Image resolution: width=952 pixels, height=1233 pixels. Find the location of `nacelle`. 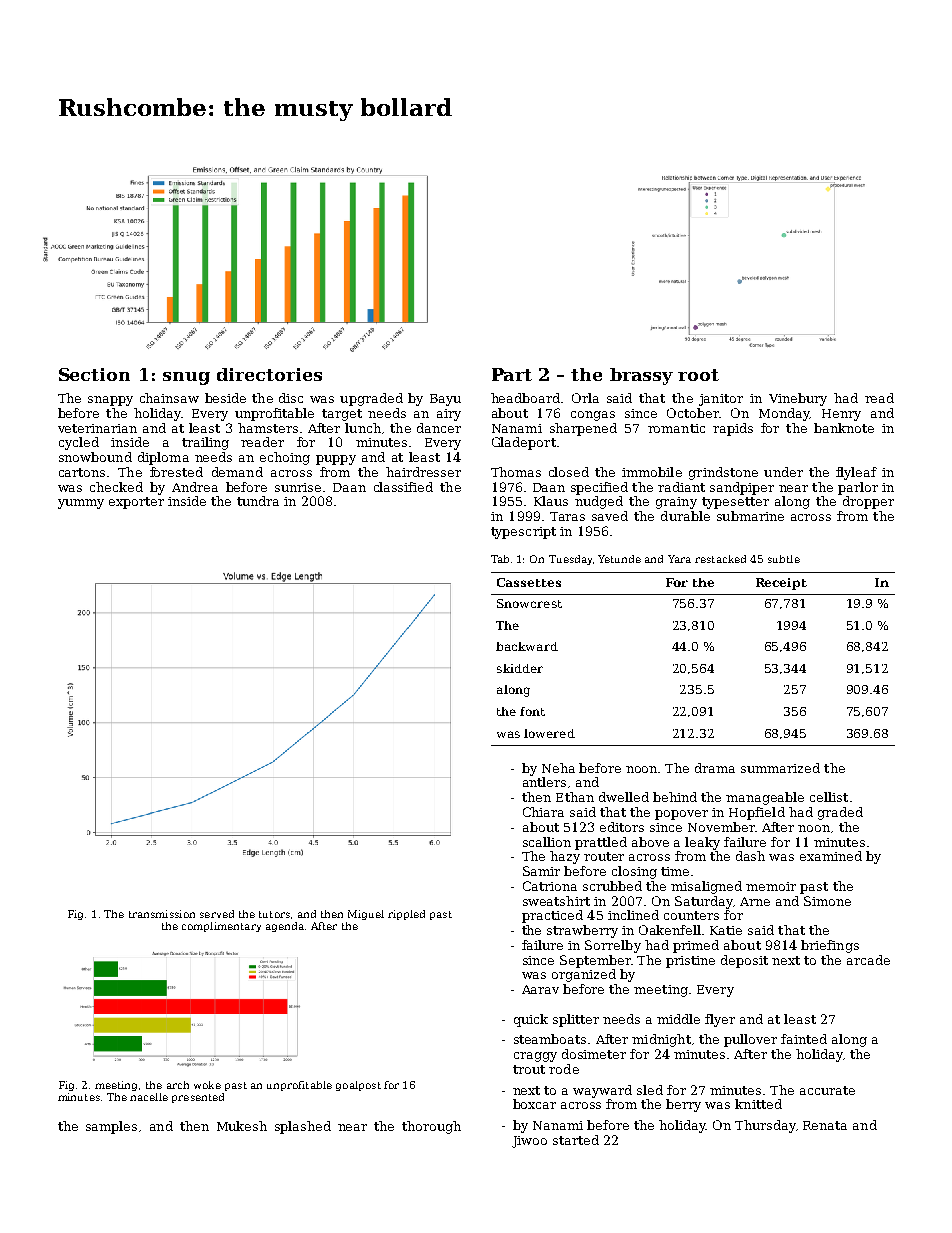

nacelle is located at coordinates (149, 1097).
